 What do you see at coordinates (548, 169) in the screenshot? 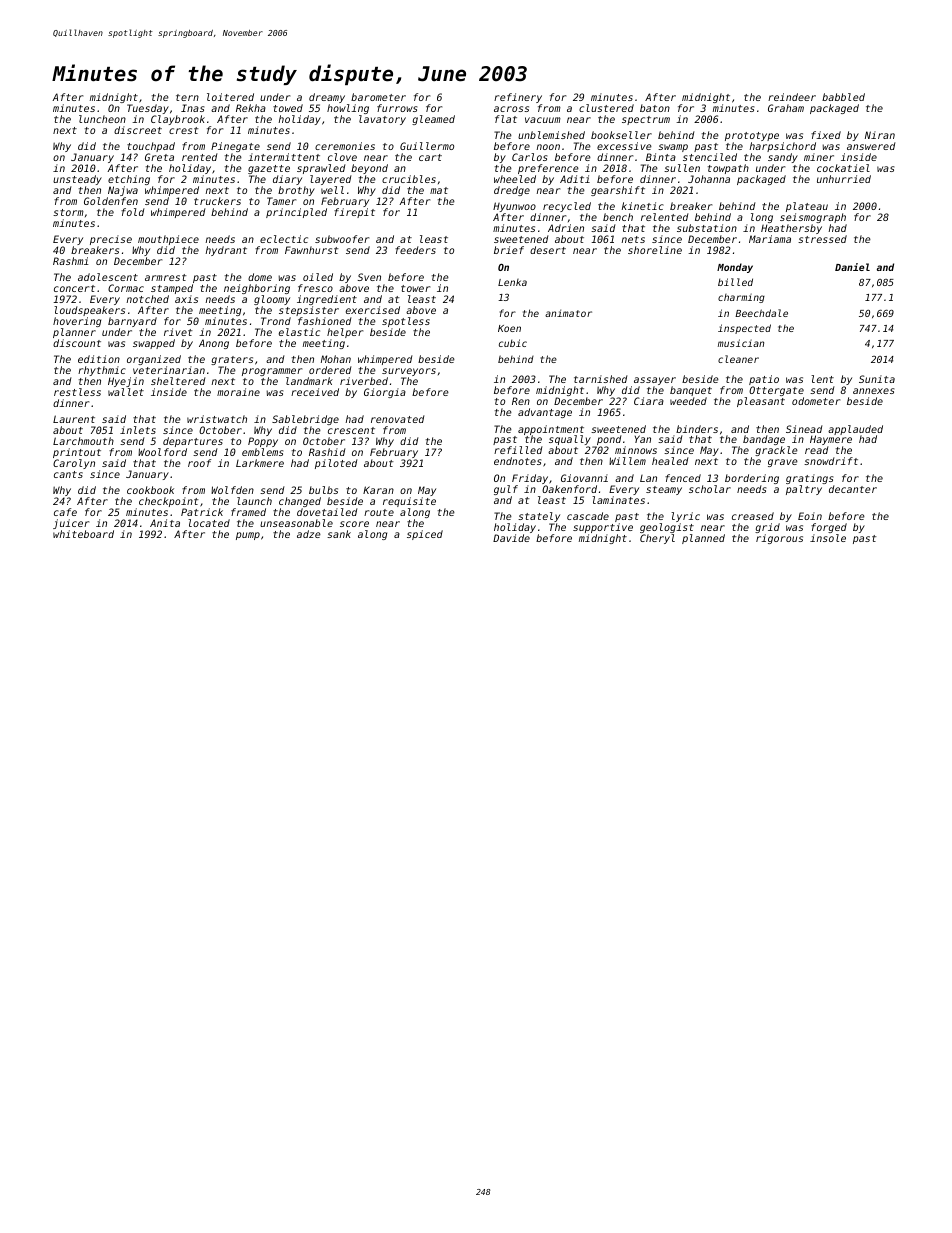
I see `preference` at bounding box center [548, 169].
